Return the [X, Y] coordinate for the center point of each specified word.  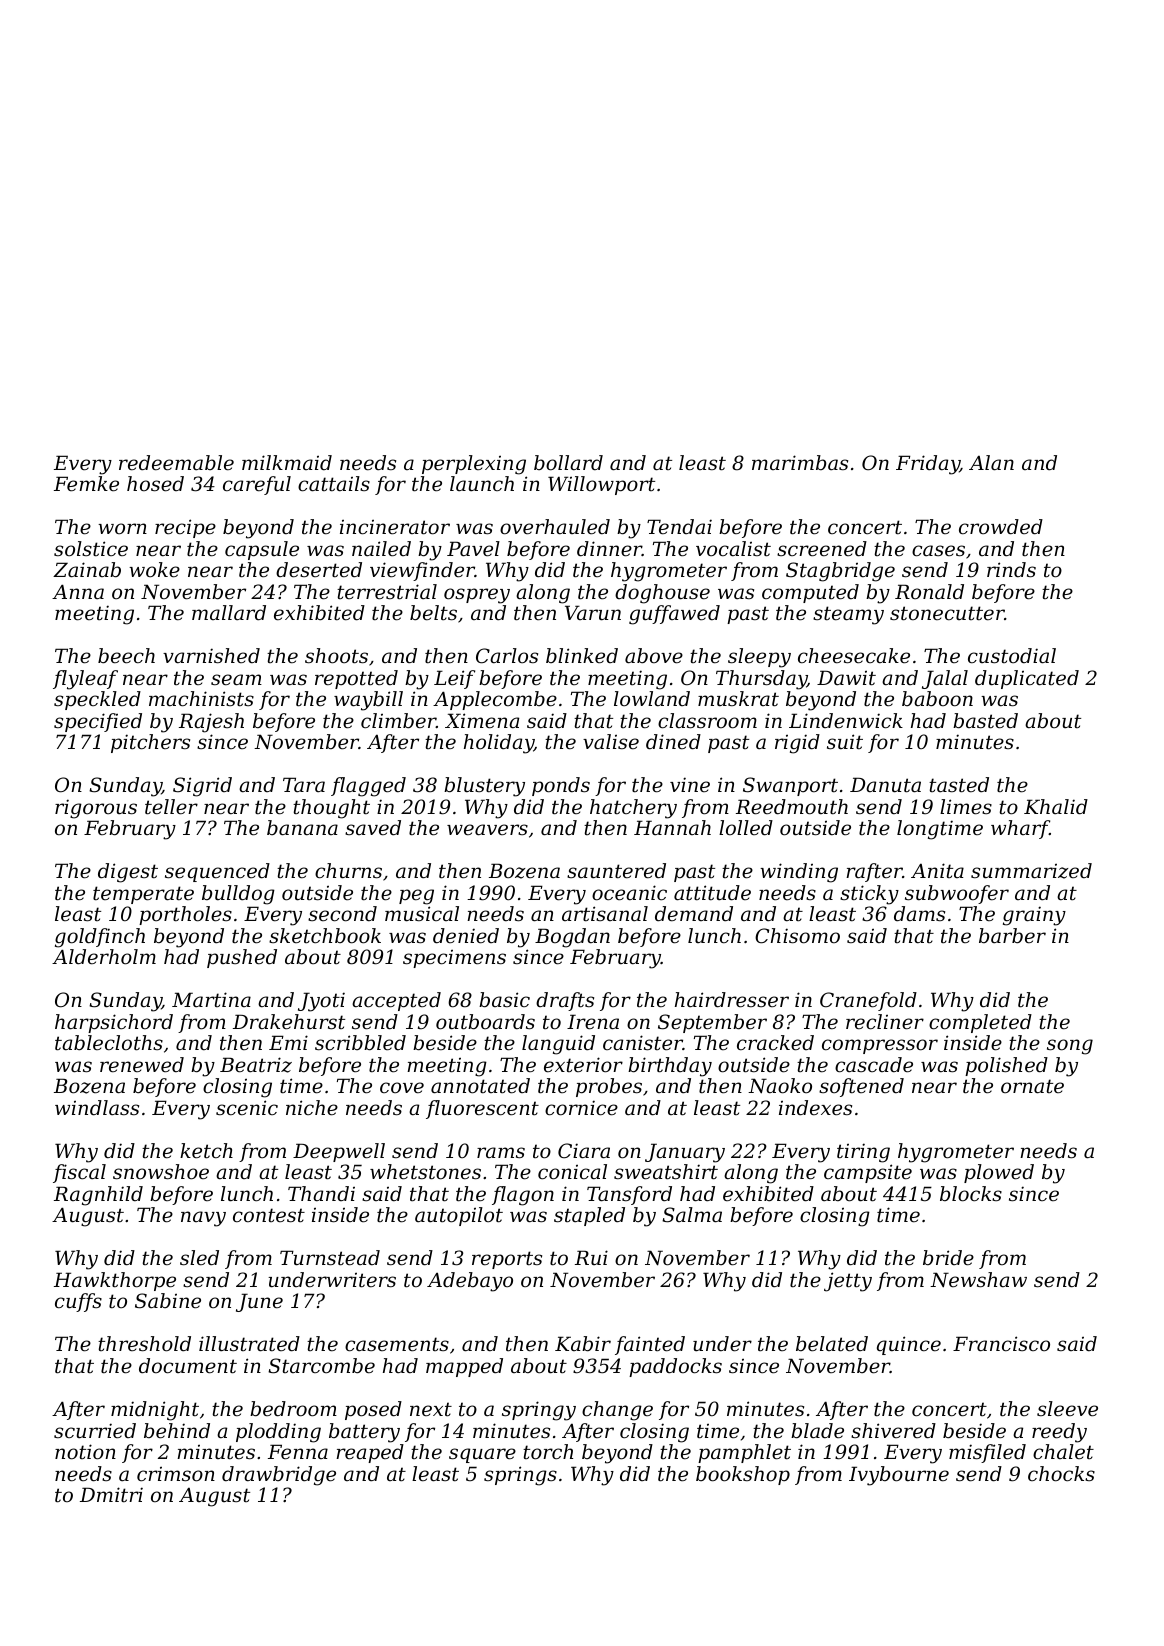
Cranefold [868, 1001]
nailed [381, 548]
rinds [1011, 570]
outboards [485, 1022]
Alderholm [104, 957]
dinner [609, 549]
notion [85, 1452]
